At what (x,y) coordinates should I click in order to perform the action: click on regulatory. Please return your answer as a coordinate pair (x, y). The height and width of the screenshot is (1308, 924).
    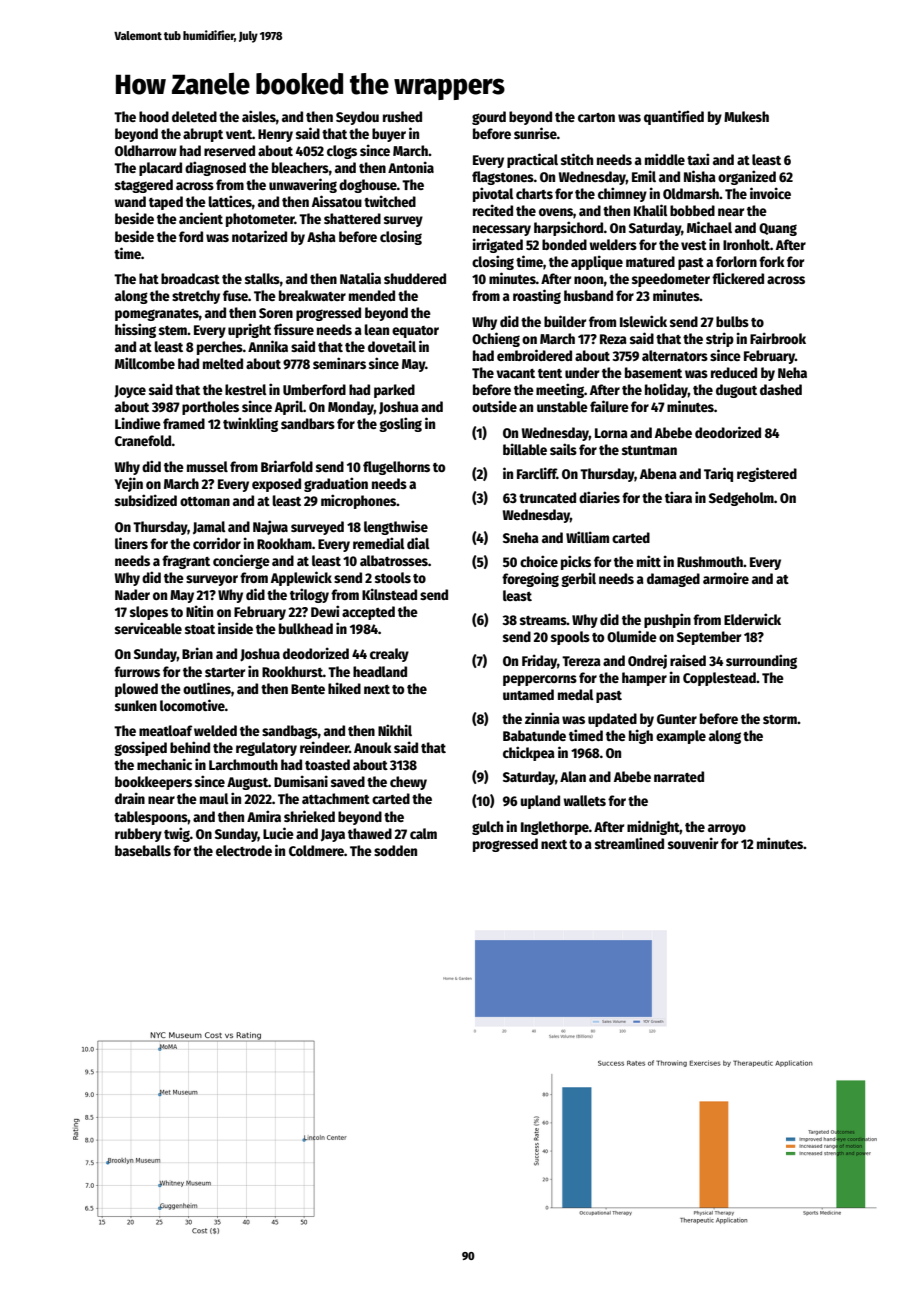
    Looking at the image, I should click on (266, 749).
